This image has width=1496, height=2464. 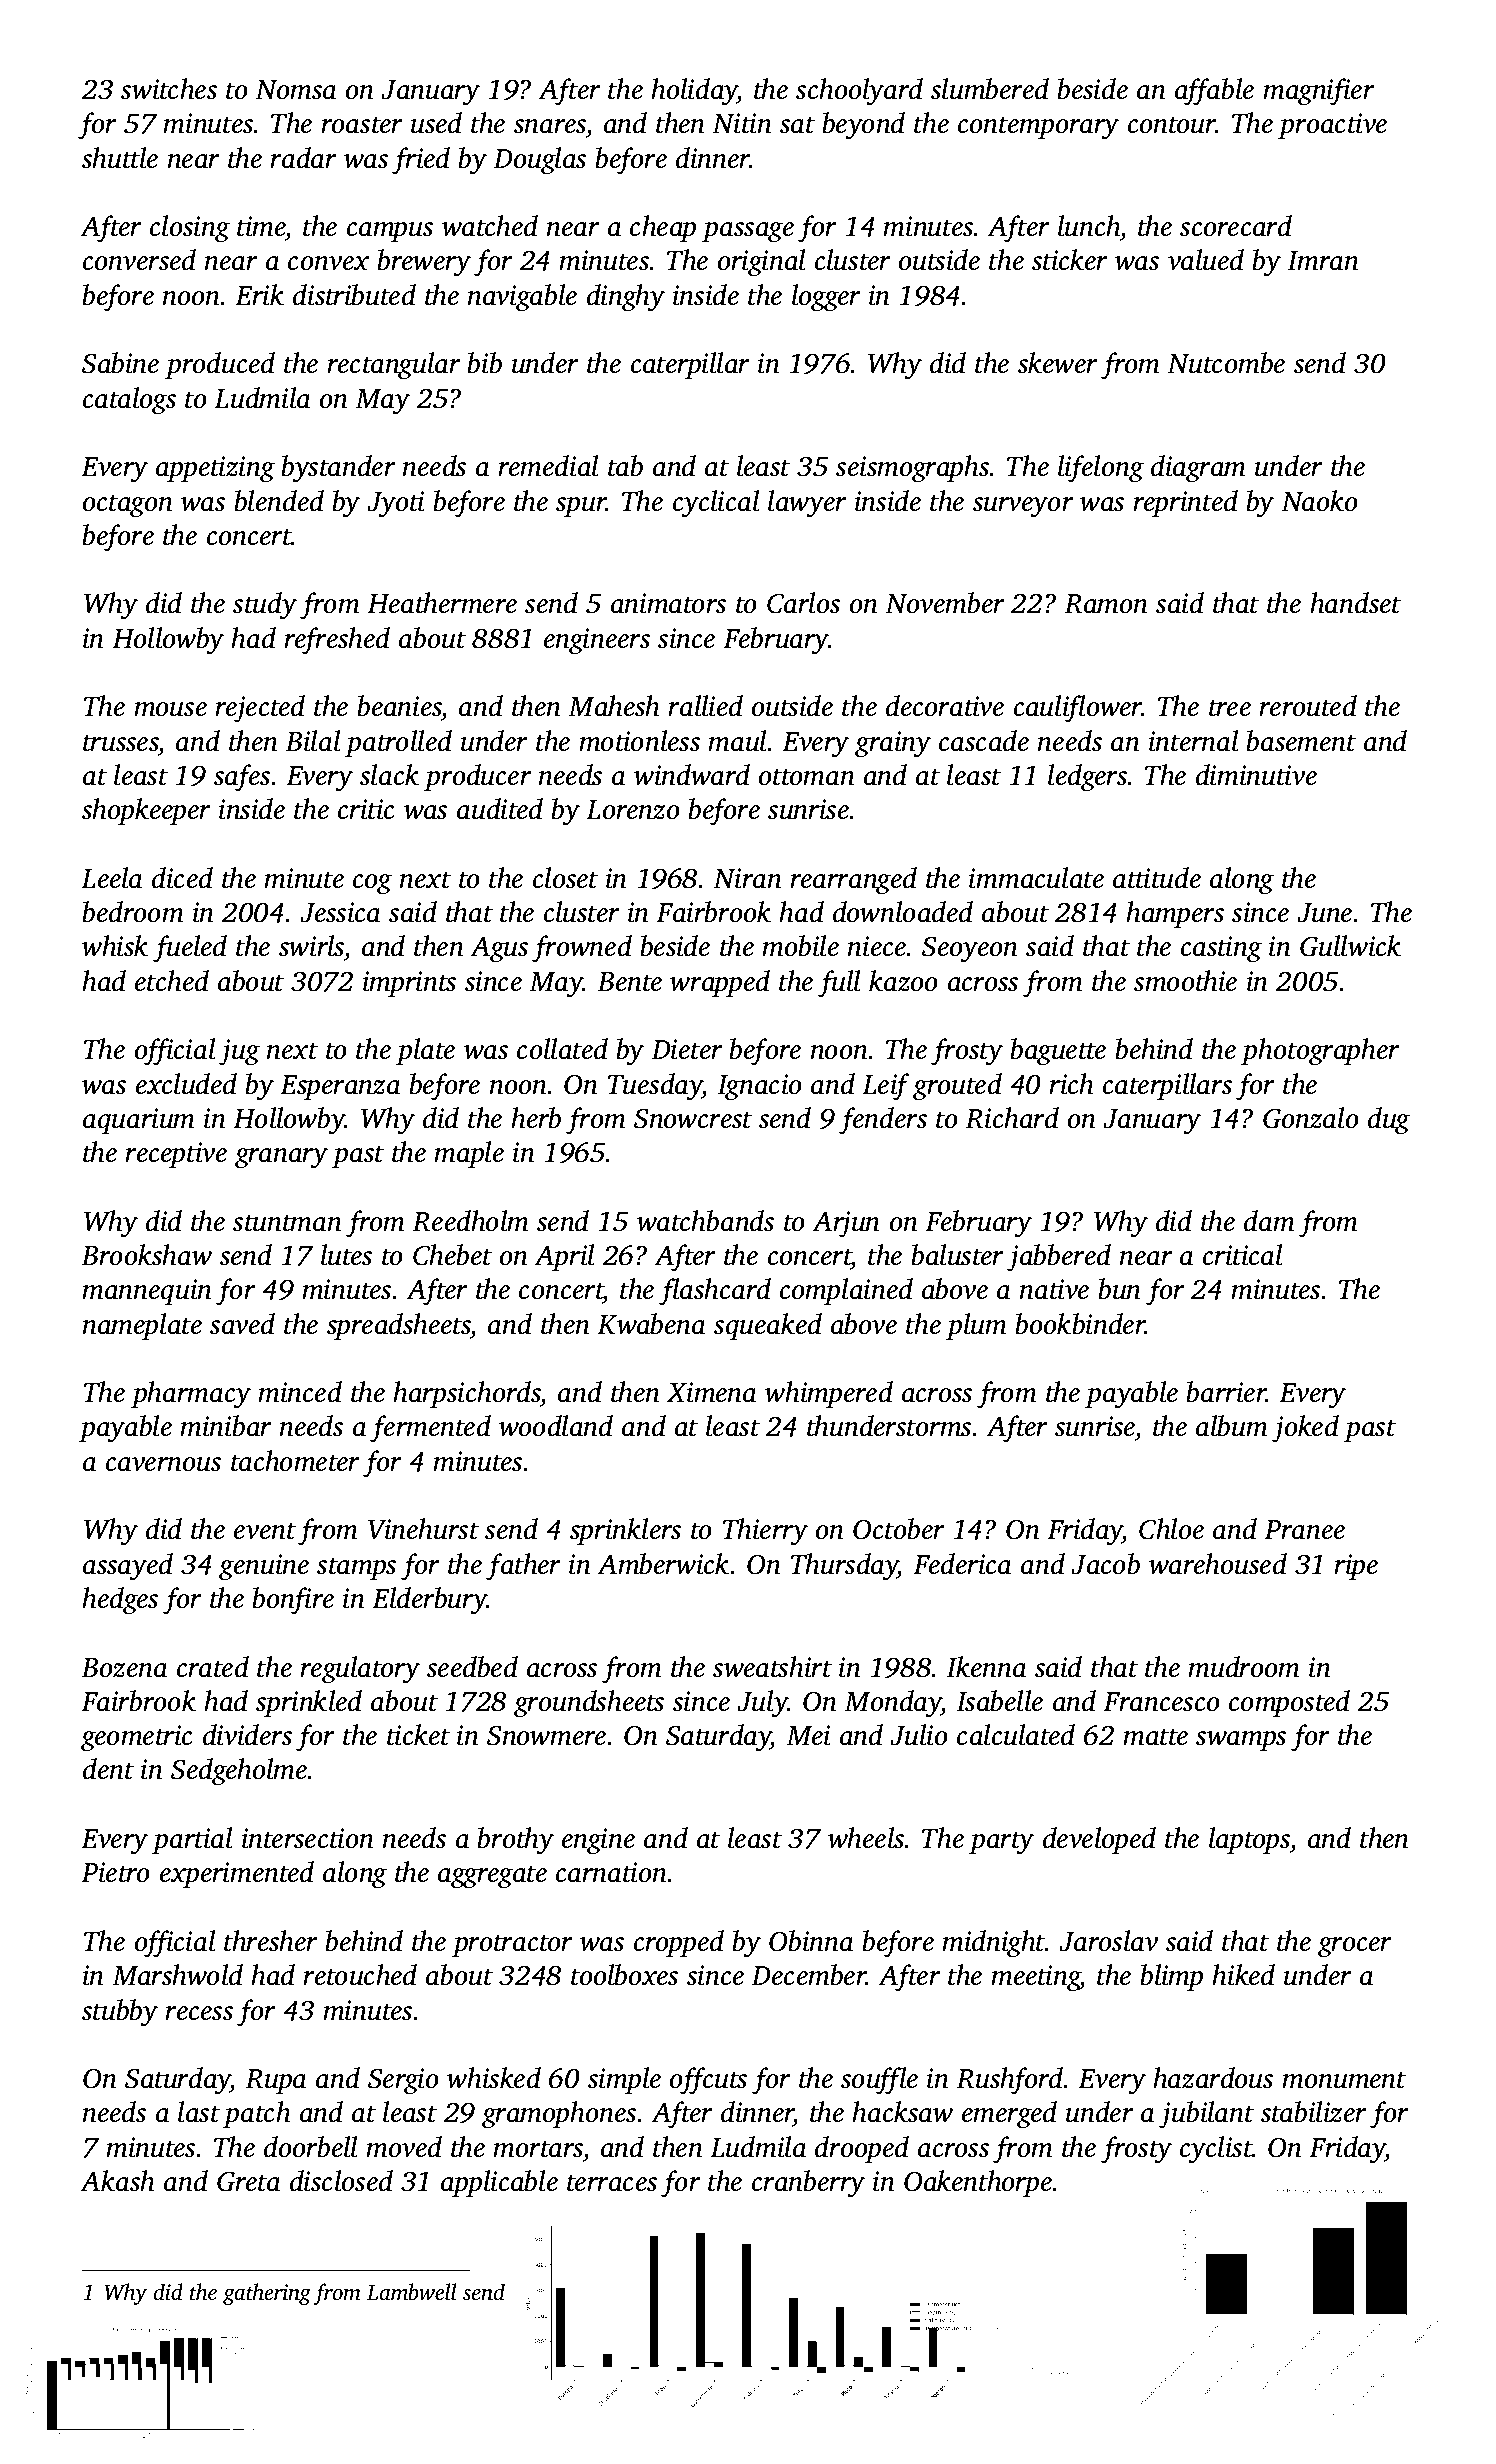 I want to click on lunch, so click(x=1089, y=226).
